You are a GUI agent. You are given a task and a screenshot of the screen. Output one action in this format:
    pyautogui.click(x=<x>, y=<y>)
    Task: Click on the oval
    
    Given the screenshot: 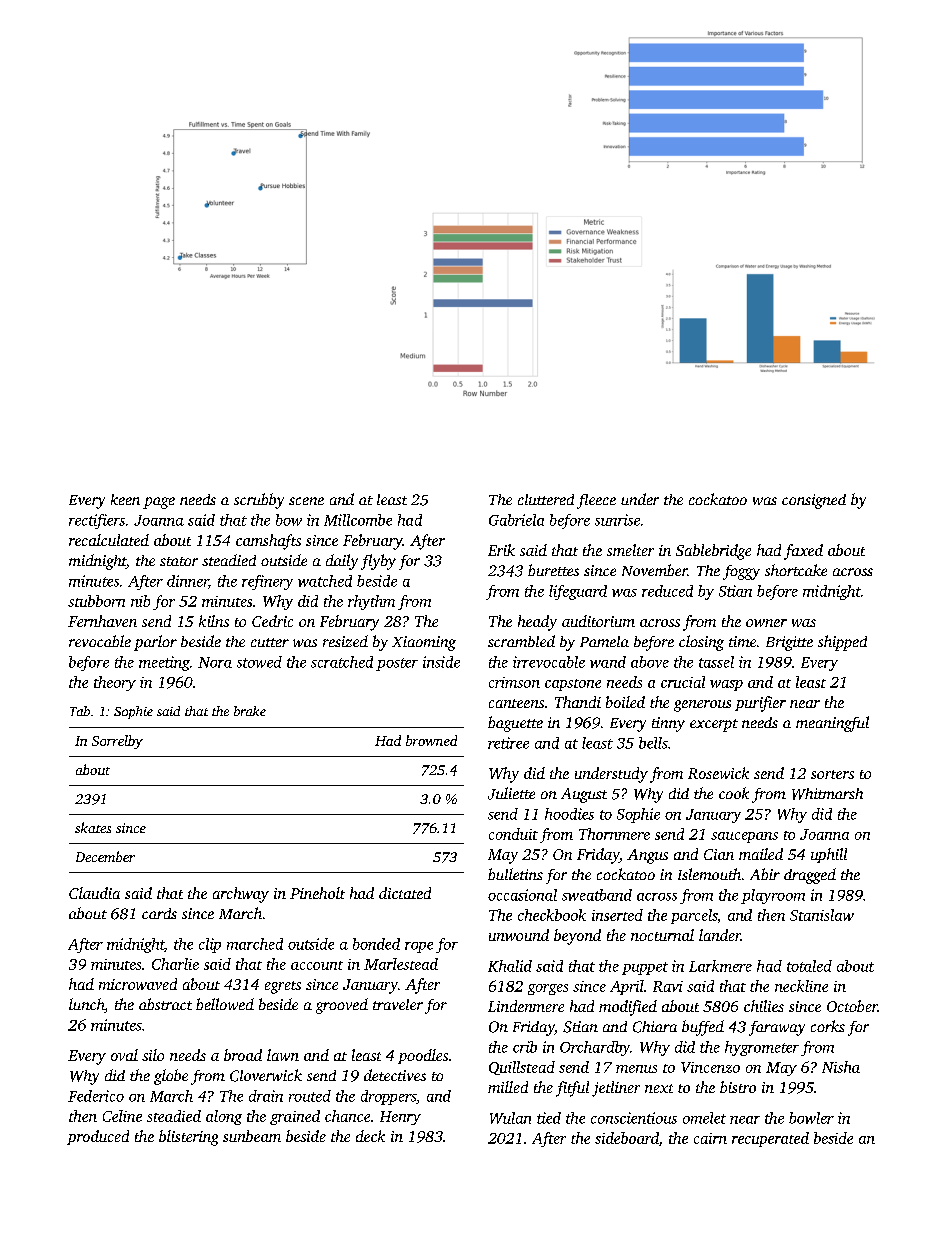 What is the action you would take?
    pyautogui.click(x=124, y=1055)
